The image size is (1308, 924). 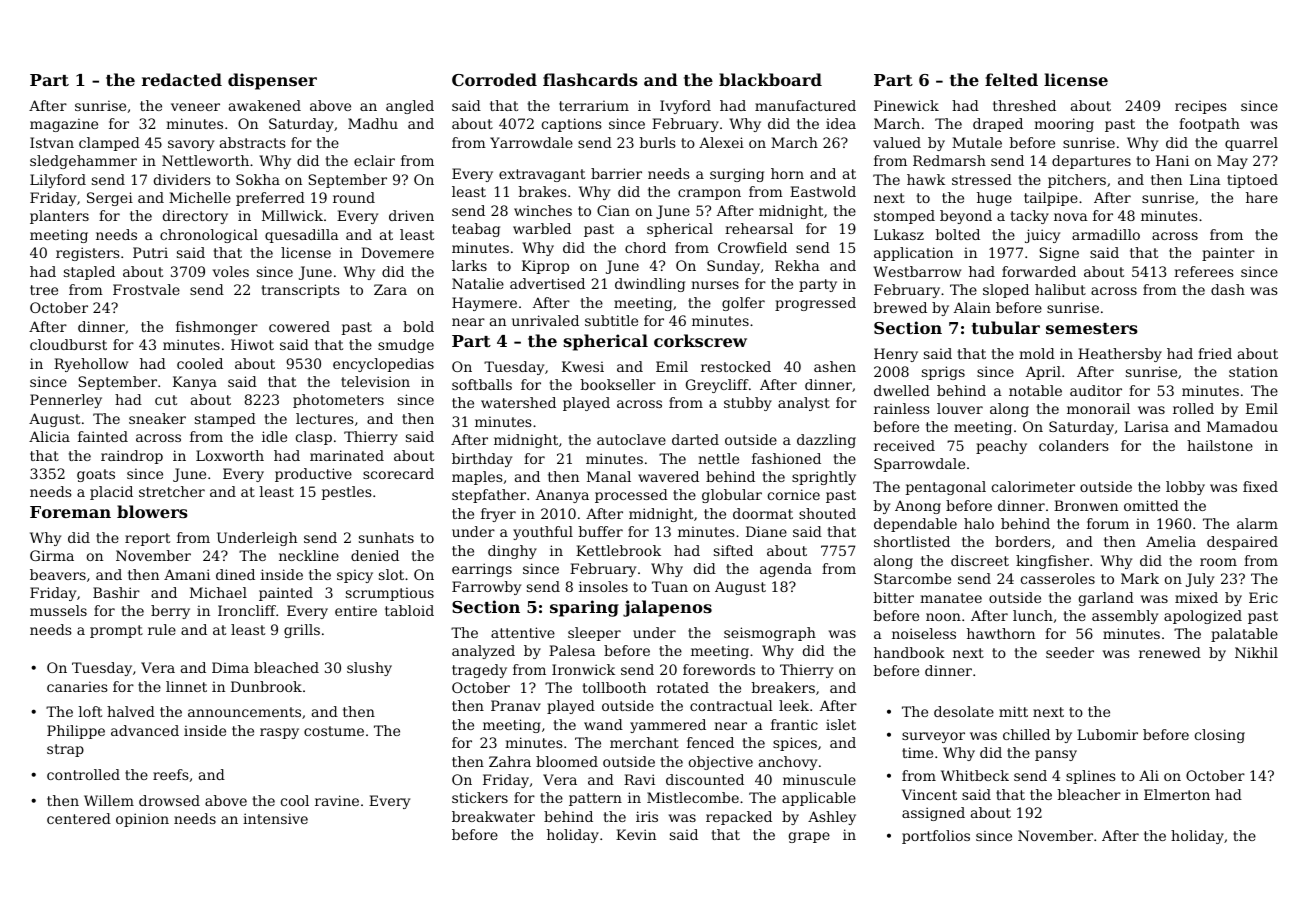 I want to click on centered, so click(x=79, y=818).
